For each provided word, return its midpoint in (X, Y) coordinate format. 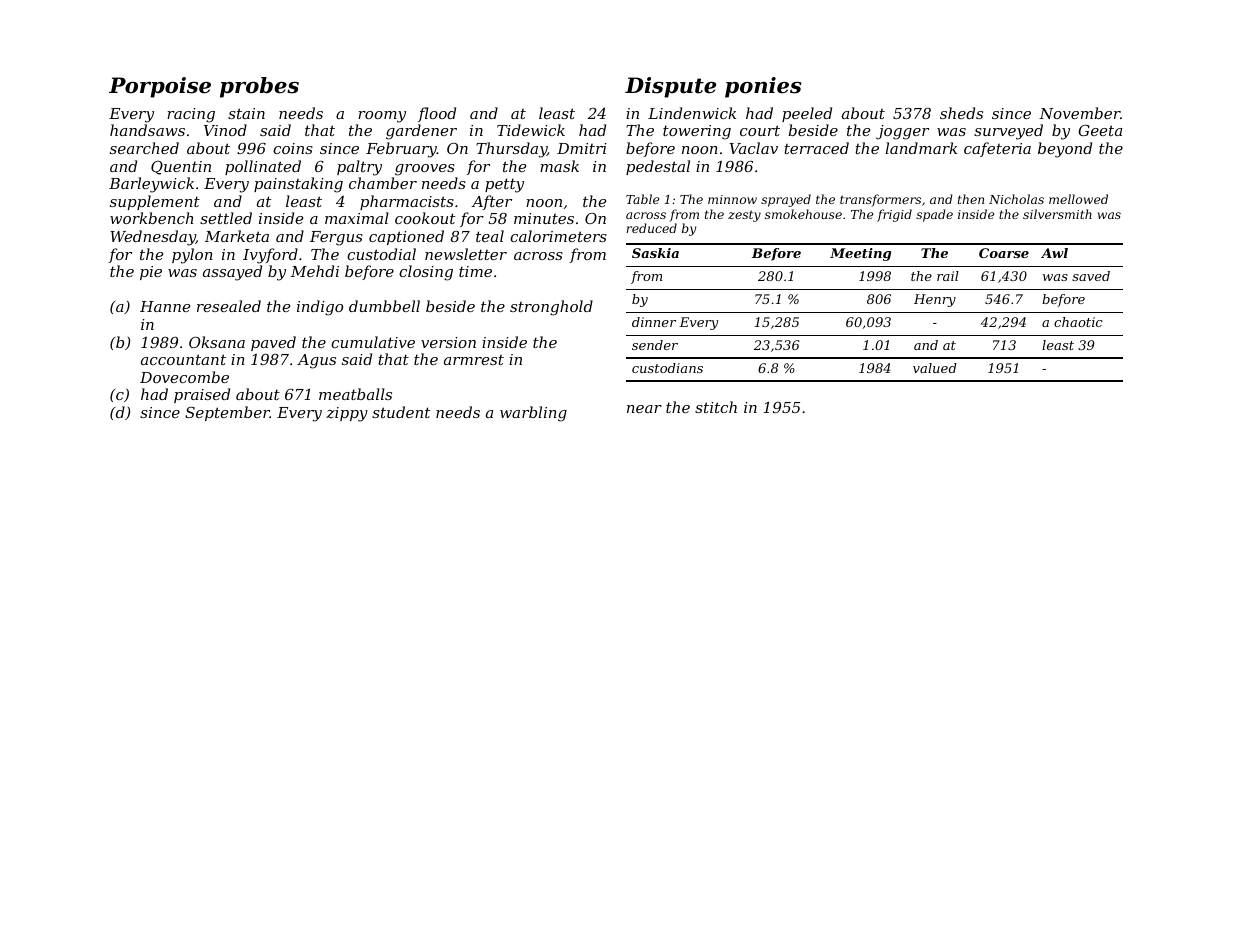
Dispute (670, 87)
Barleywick (151, 185)
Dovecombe (184, 377)
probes (259, 87)
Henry (935, 300)
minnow (732, 199)
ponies (763, 87)
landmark (921, 148)
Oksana (217, 342)
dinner (654, 322)
